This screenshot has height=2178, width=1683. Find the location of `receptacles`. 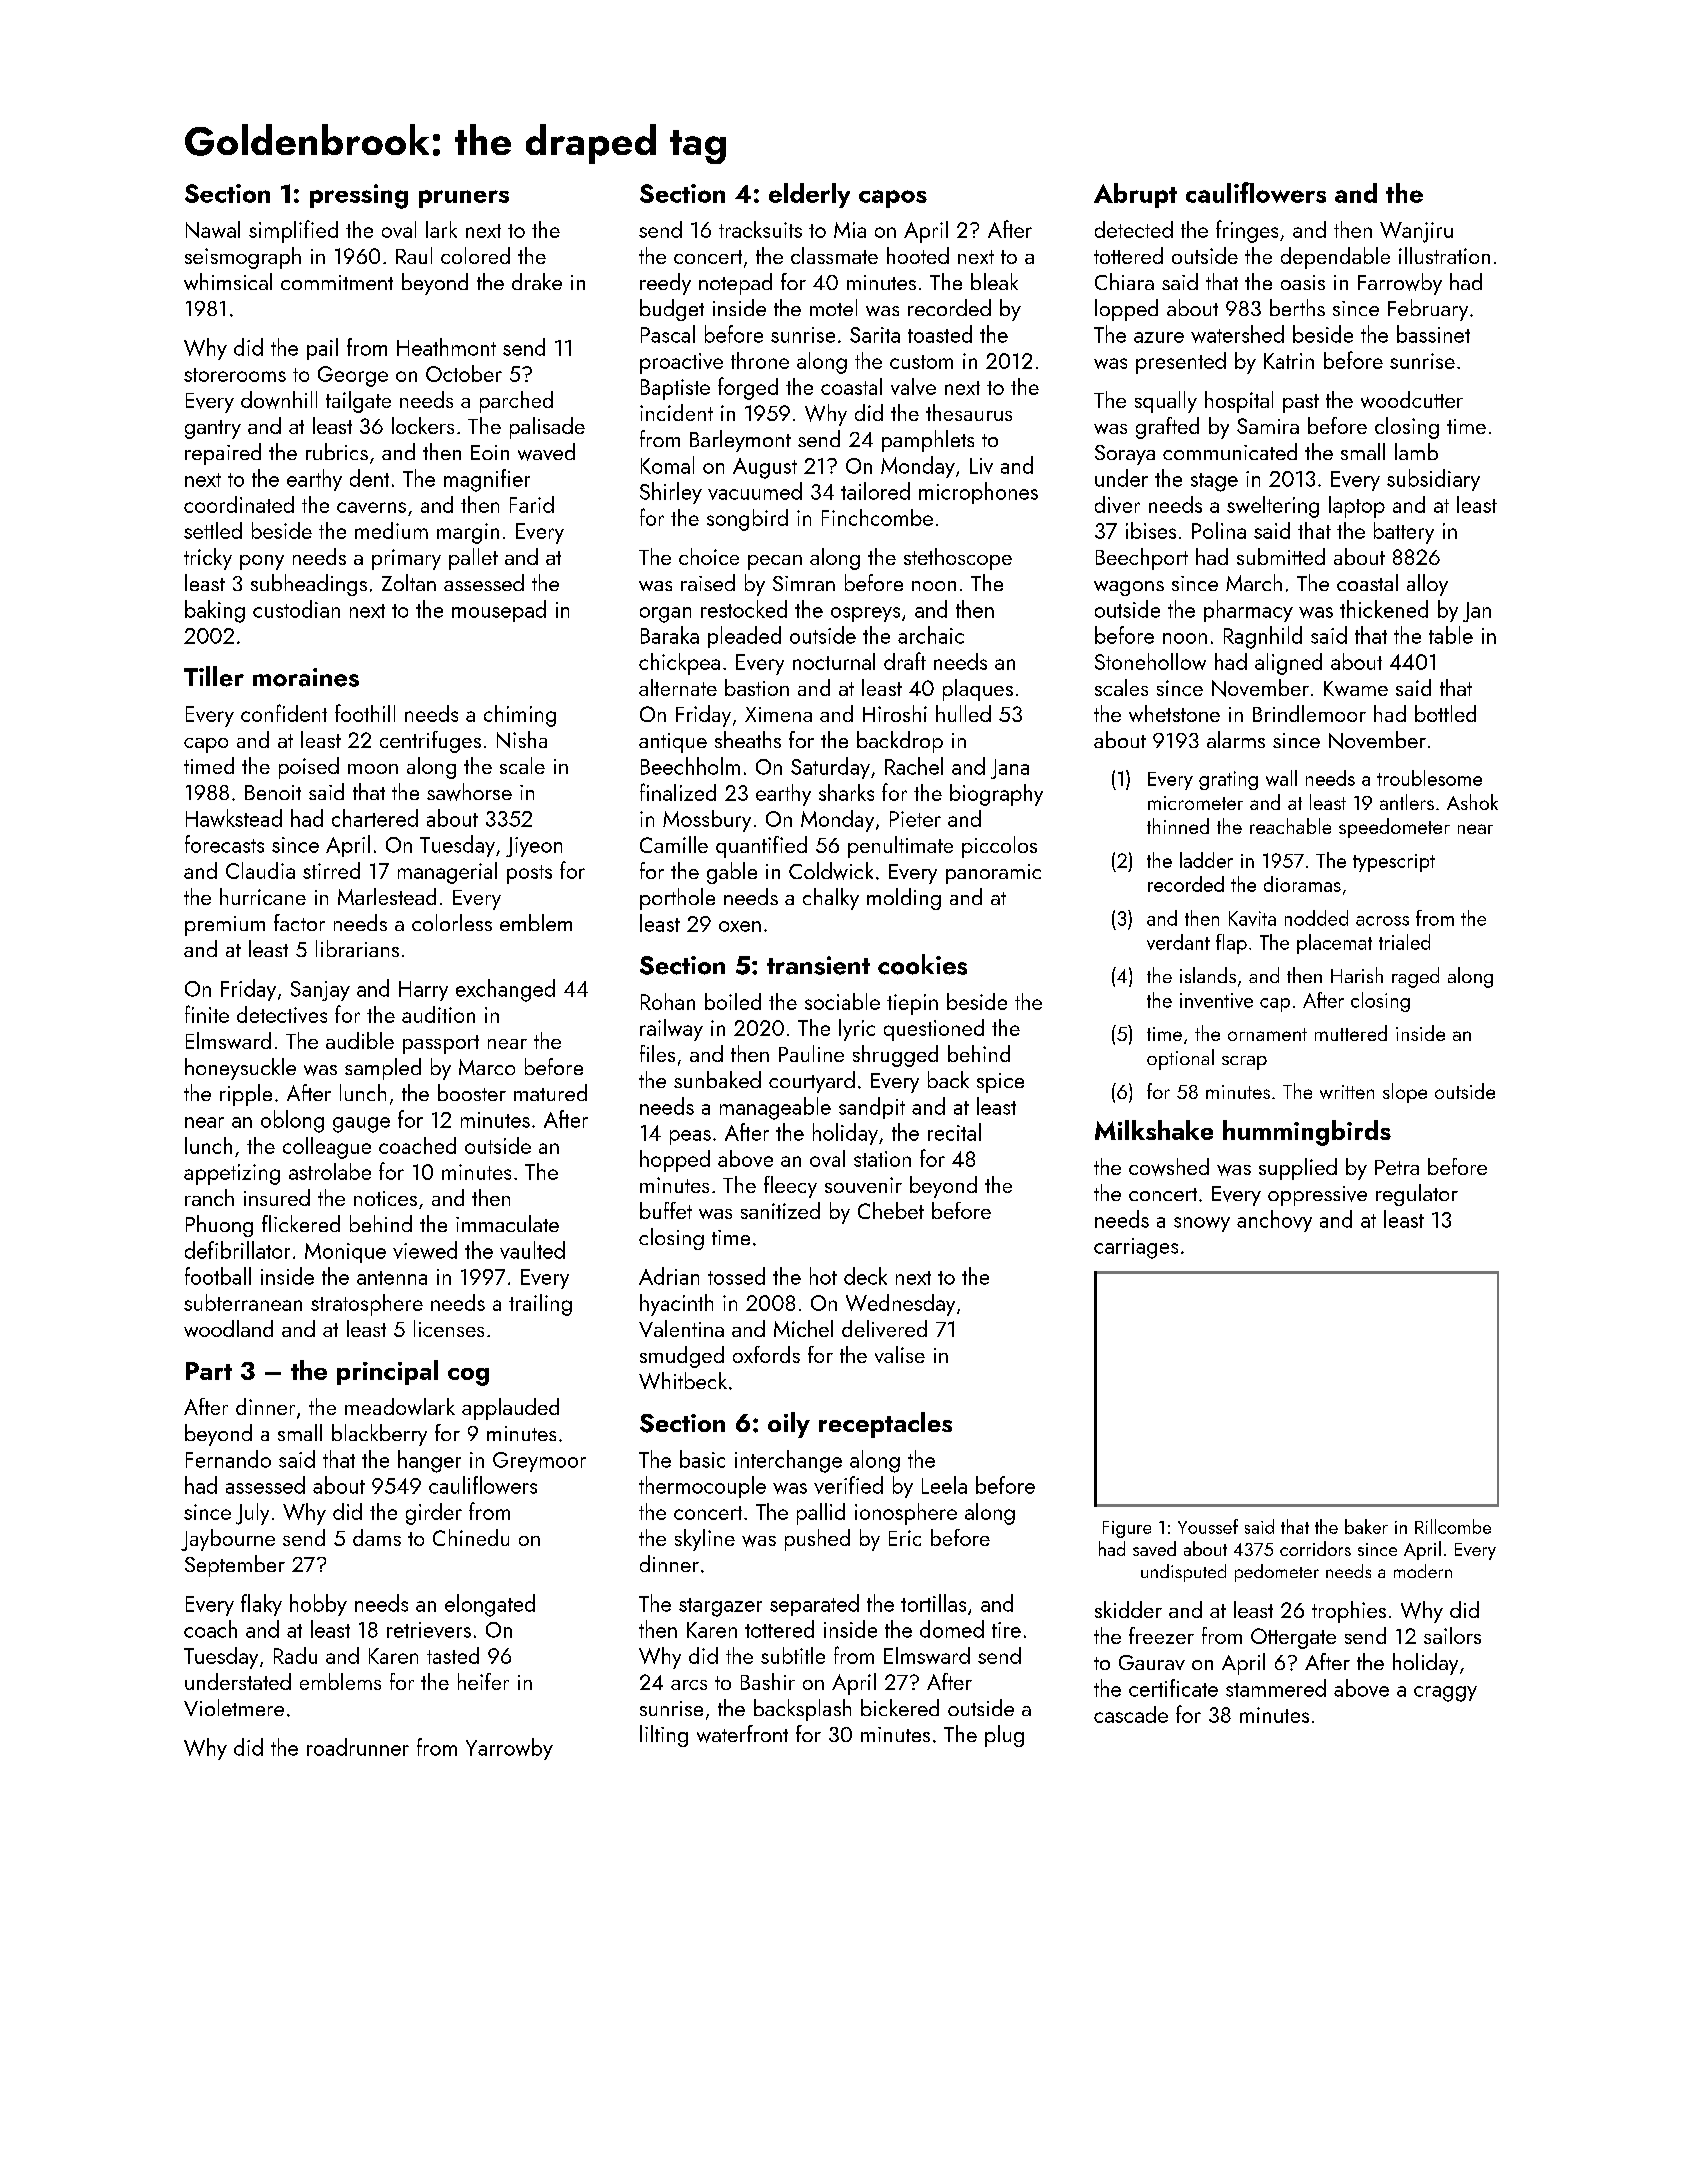

receptacles is located at coordinates (885, 1425).
